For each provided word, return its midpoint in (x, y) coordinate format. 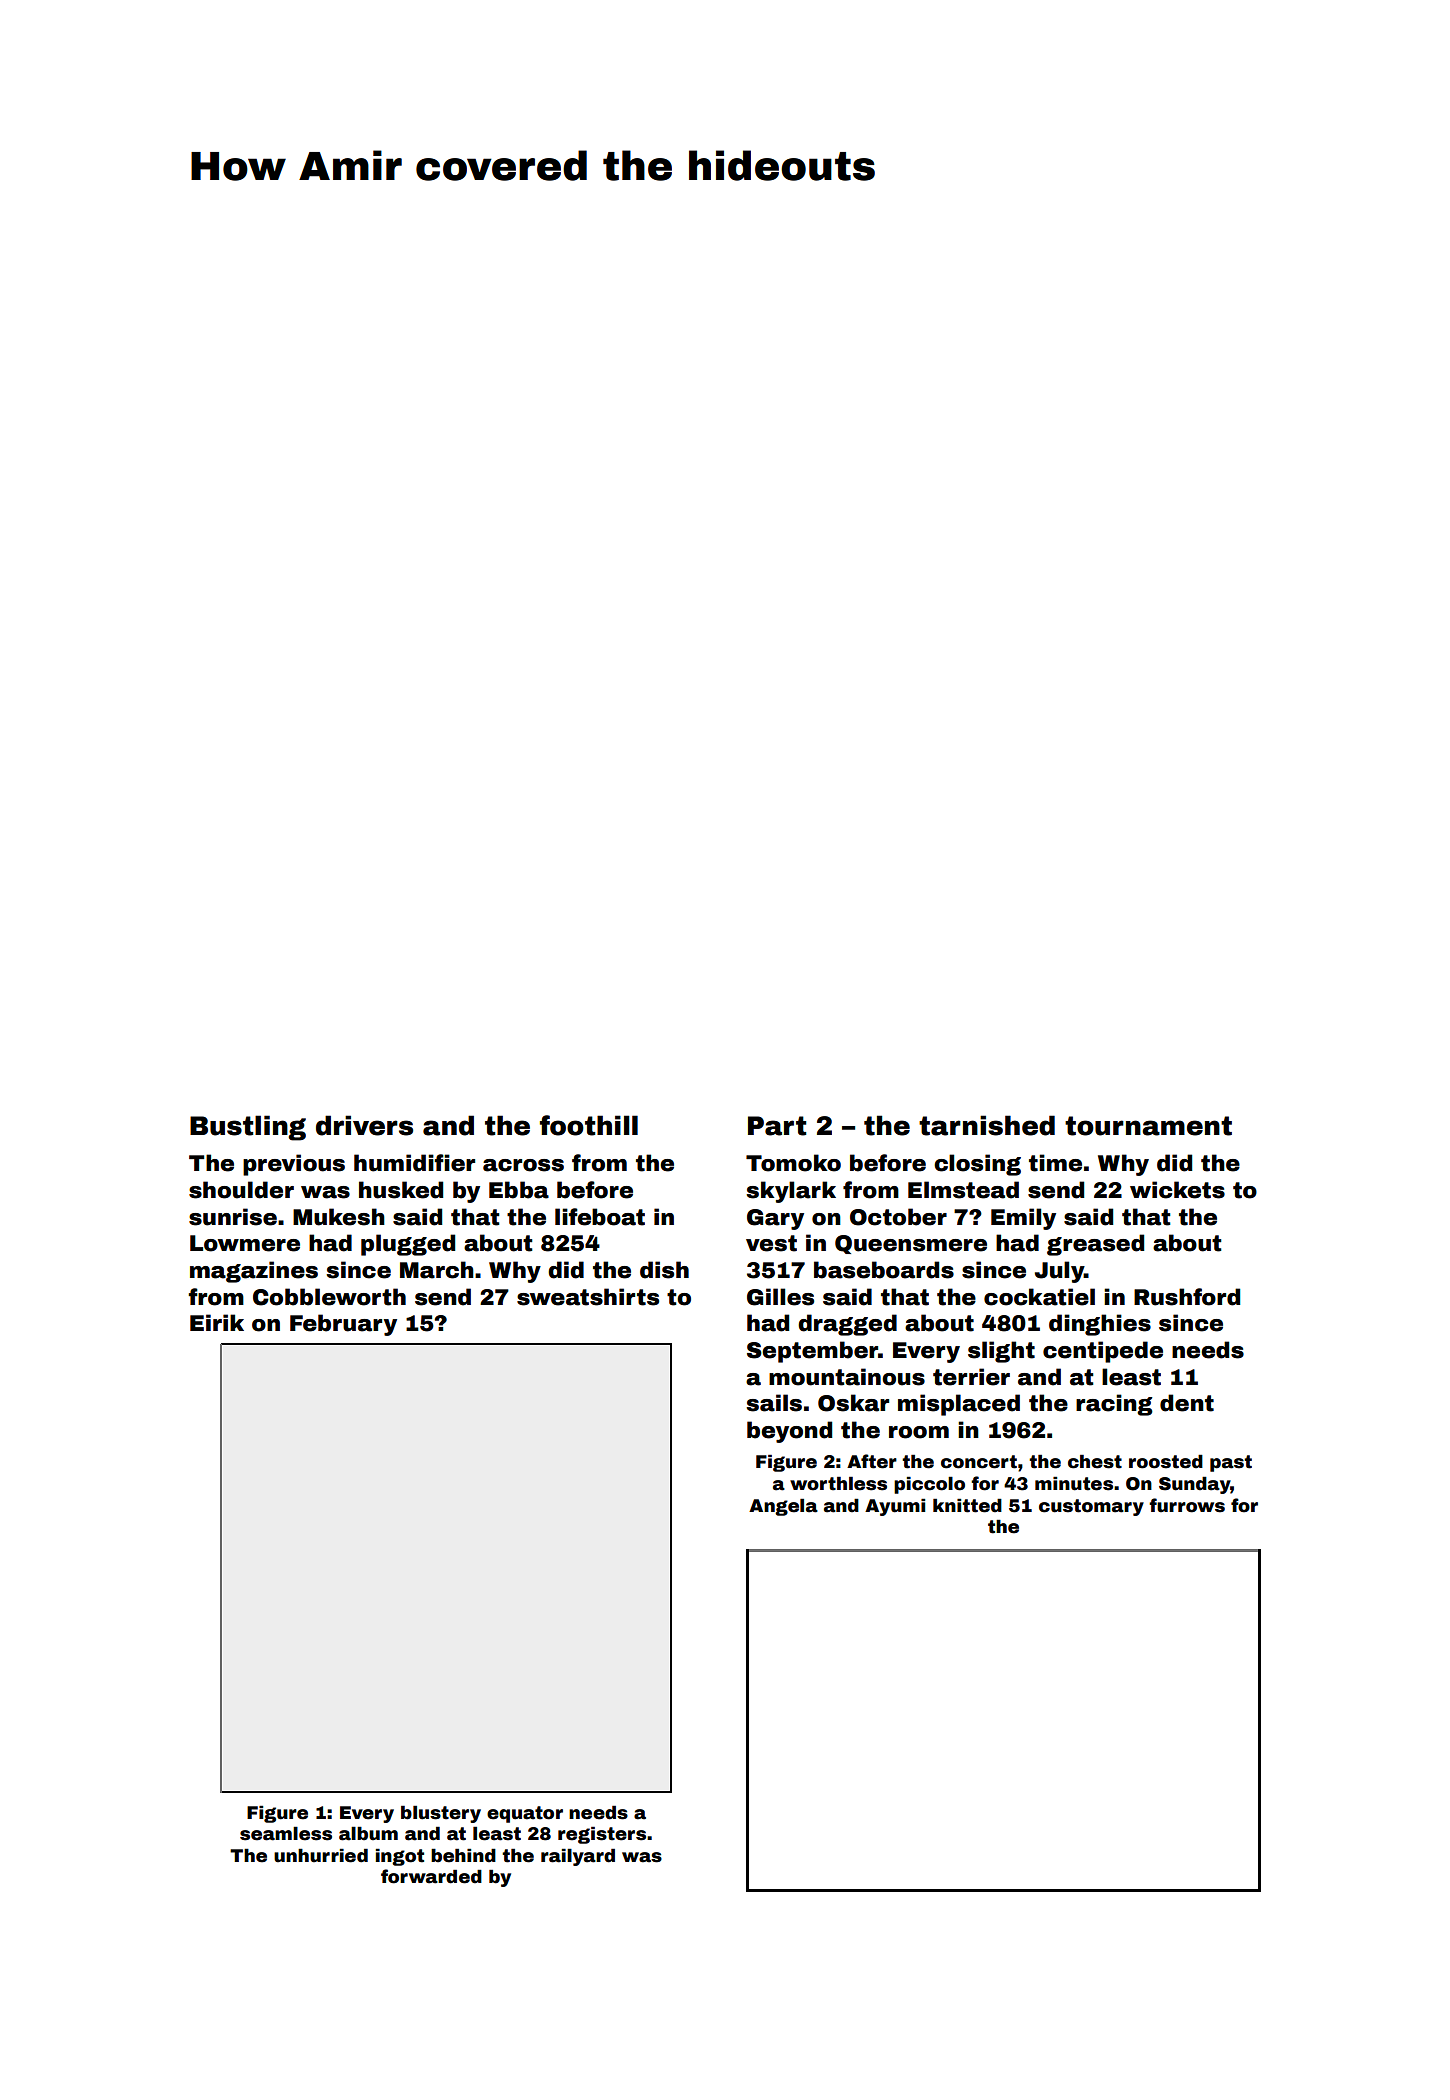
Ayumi (895, 1507)
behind (463, 1855)
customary (1091, 1507)
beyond (789, 1432)
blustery (441, 1814)
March (437, 1270)
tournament (1148, 1126)
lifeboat (600, 1217)
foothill (589, 1125)
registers (602, 1835)
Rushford (1187, 1297)
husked (401, 1190)
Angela (783, 1507)
